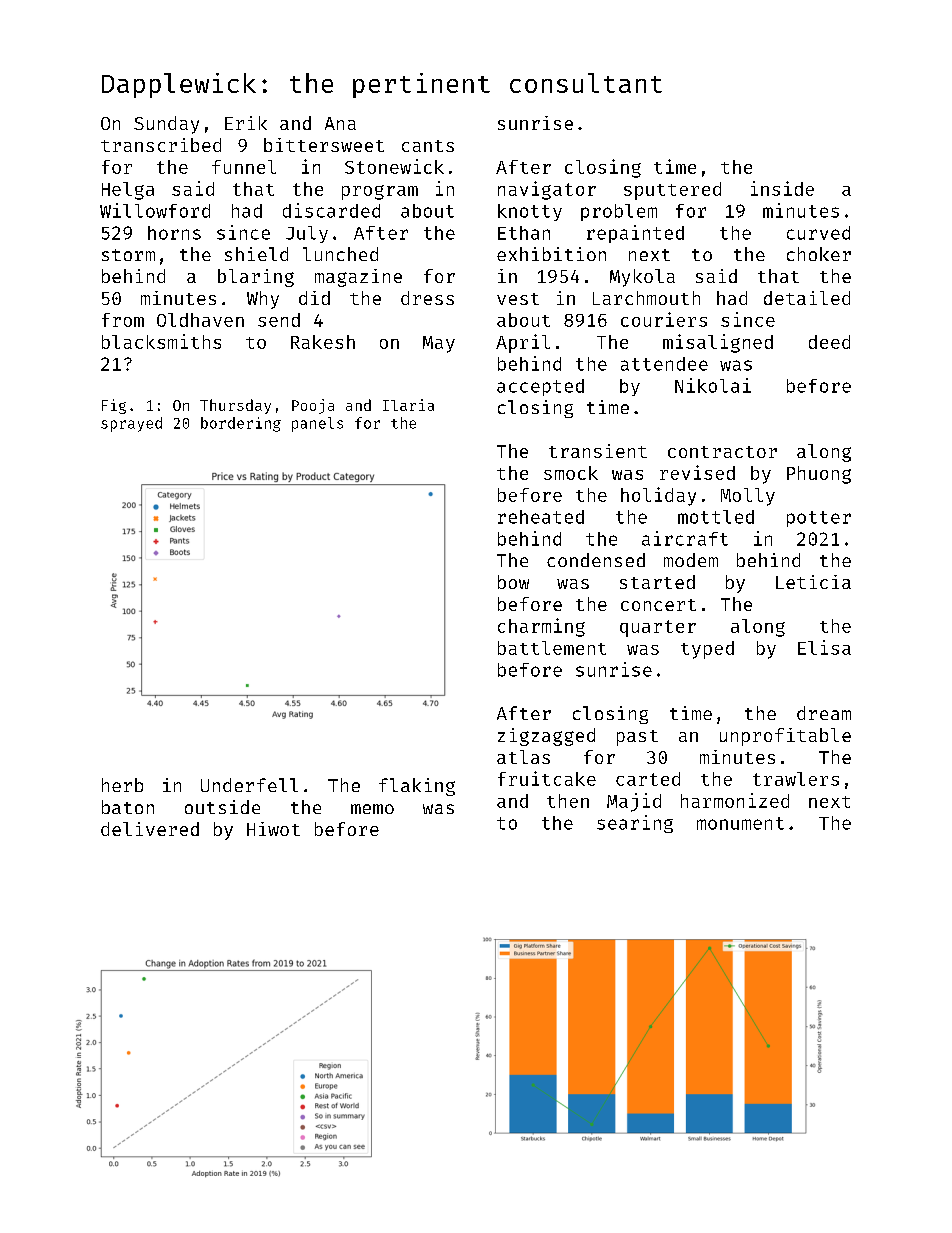 The width and height of the page is (952, 1233). What do you see at coordinates (540, 387) in the page?
I see `accepted` at bounding box center [540, 387].
